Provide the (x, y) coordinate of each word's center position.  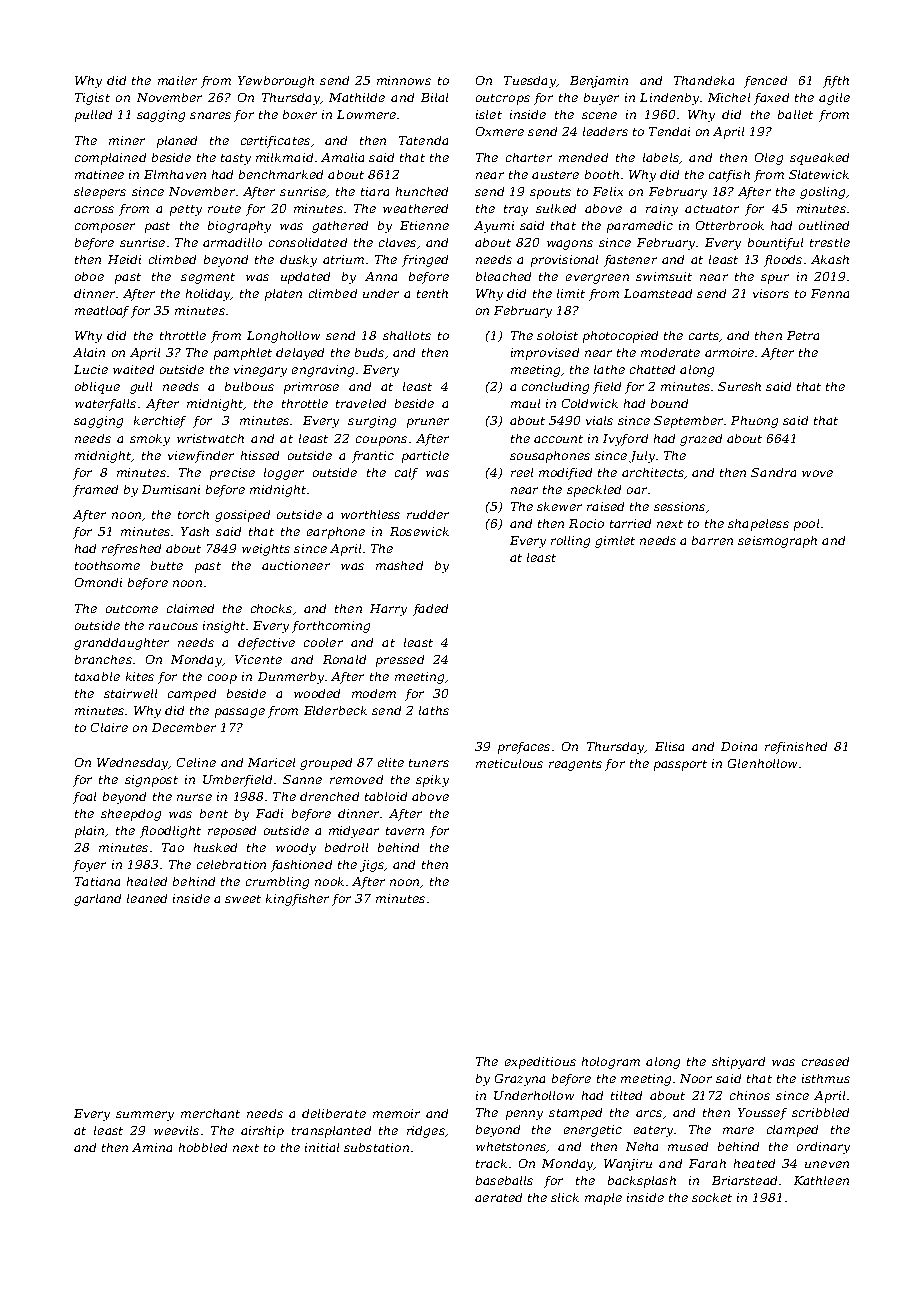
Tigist (92, 99)
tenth (432, 293)
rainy (662, 210)
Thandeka (704, 80)
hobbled (203, 1147)
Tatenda (423, 140)
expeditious (540, 1063)
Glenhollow (762, 763)
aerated (498, 1197)
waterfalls (105, 405)
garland (97, 900)
